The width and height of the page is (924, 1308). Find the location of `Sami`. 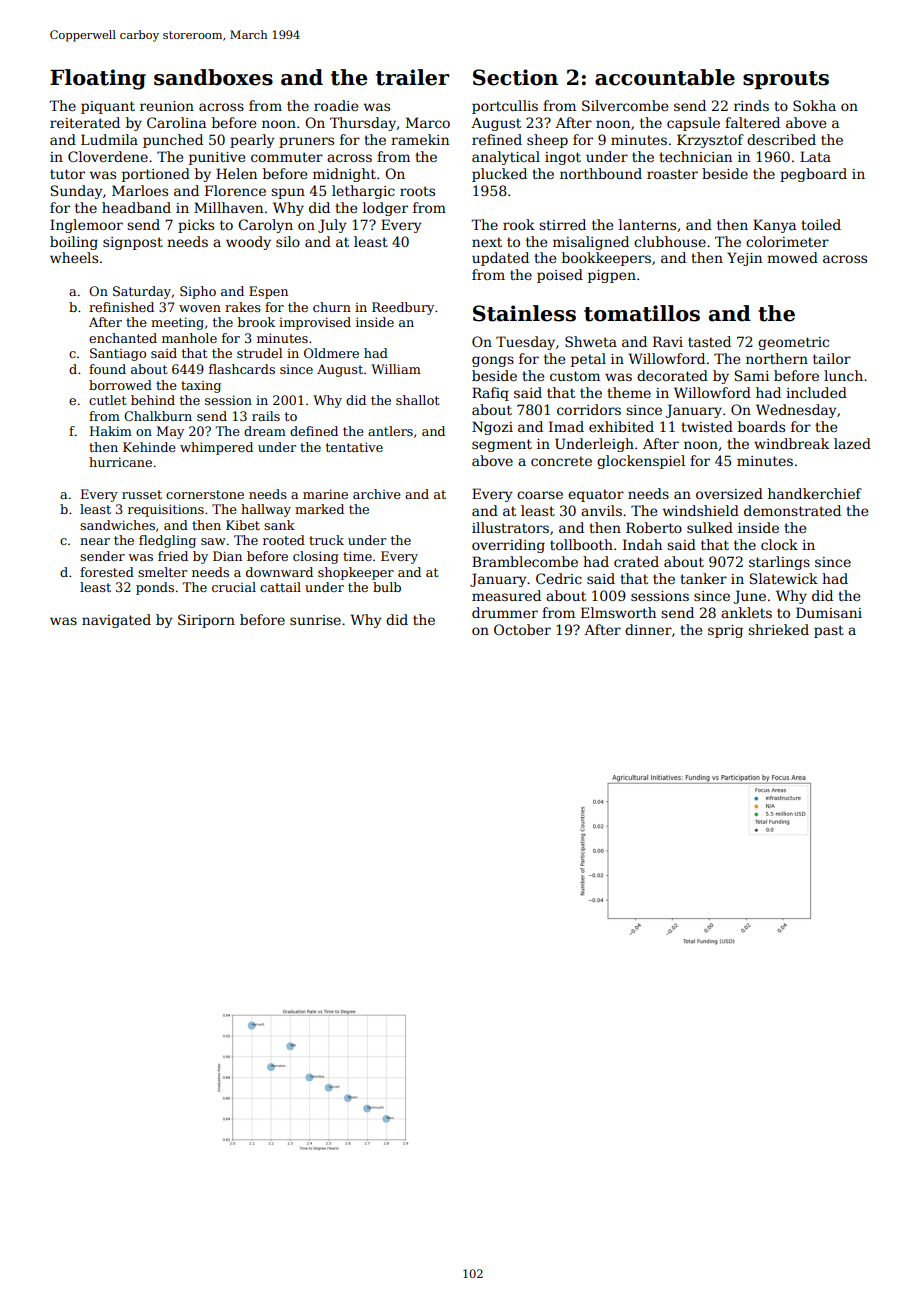

Sami is located at coordinates (752, 375).
